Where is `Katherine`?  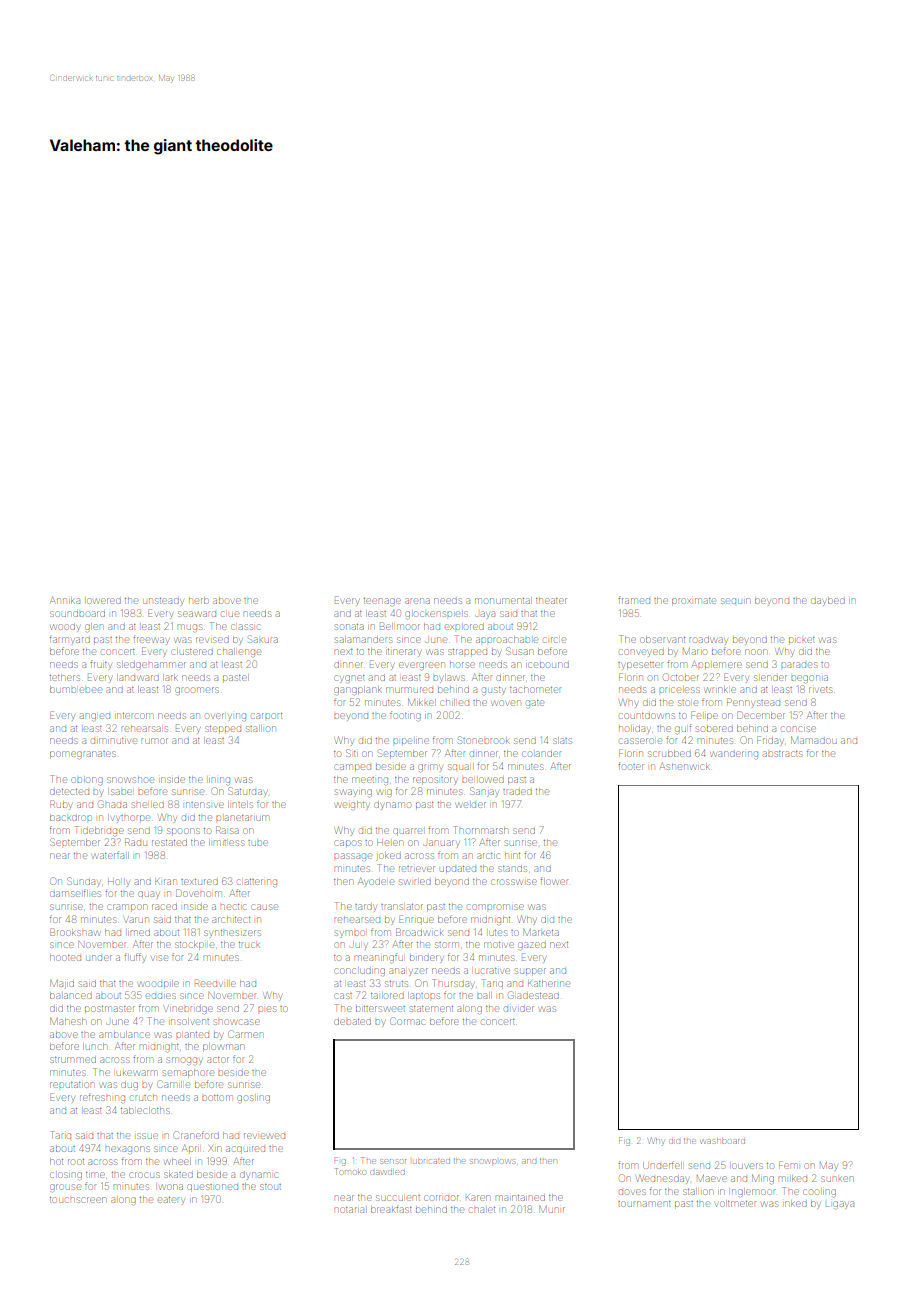 Katherine is located at coordinates (549, 983).
